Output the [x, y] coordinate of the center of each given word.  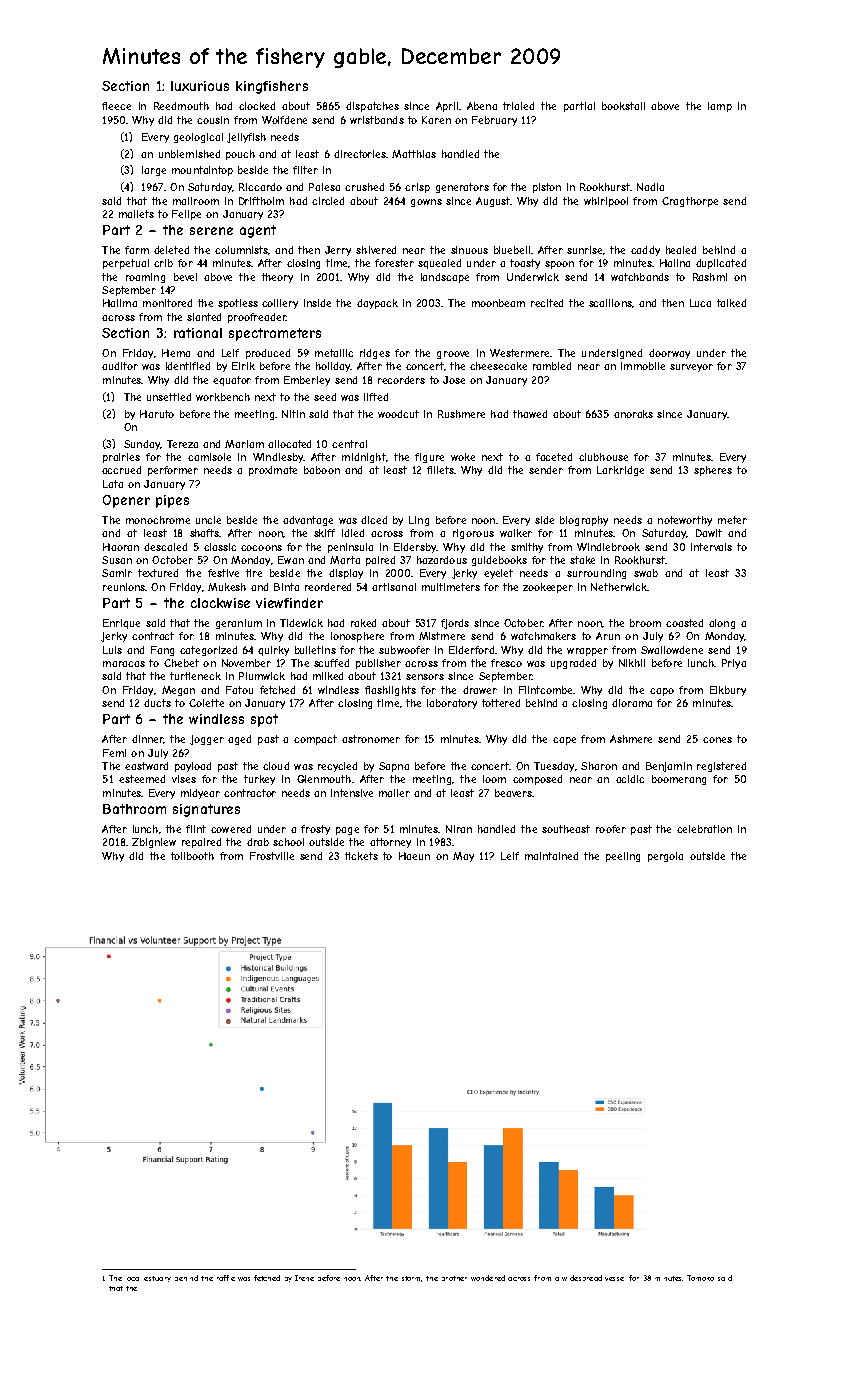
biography [584, 521]
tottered [501, 703]
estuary [157, 1279]
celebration [704, 829]
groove [453, 355]
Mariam [244, 444]
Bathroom [134, 809]
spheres [713, 471]
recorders [401, 380]
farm [137, 250]
